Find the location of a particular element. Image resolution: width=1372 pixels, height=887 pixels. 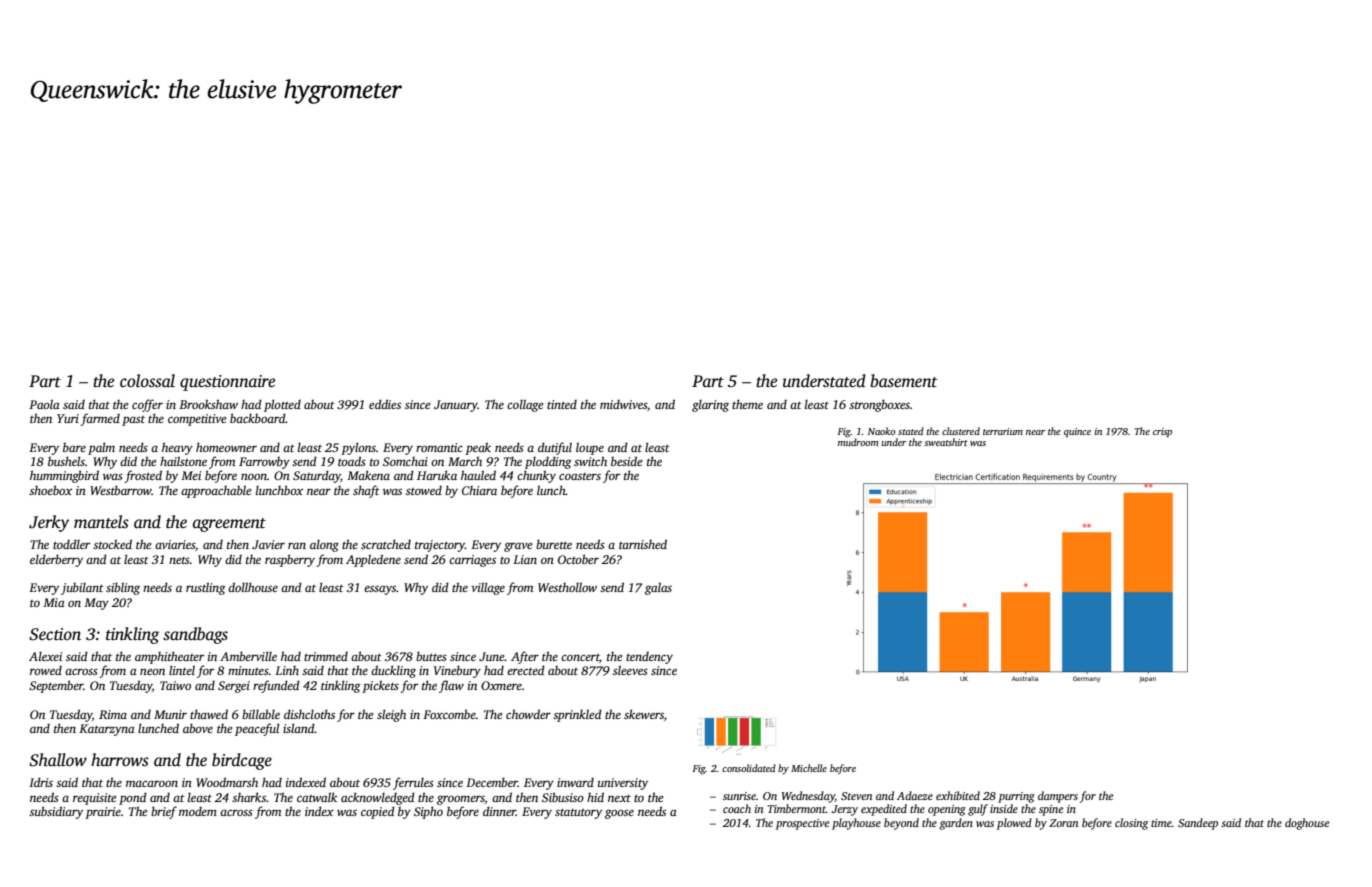

neon is located at coordinates (152, 671).
